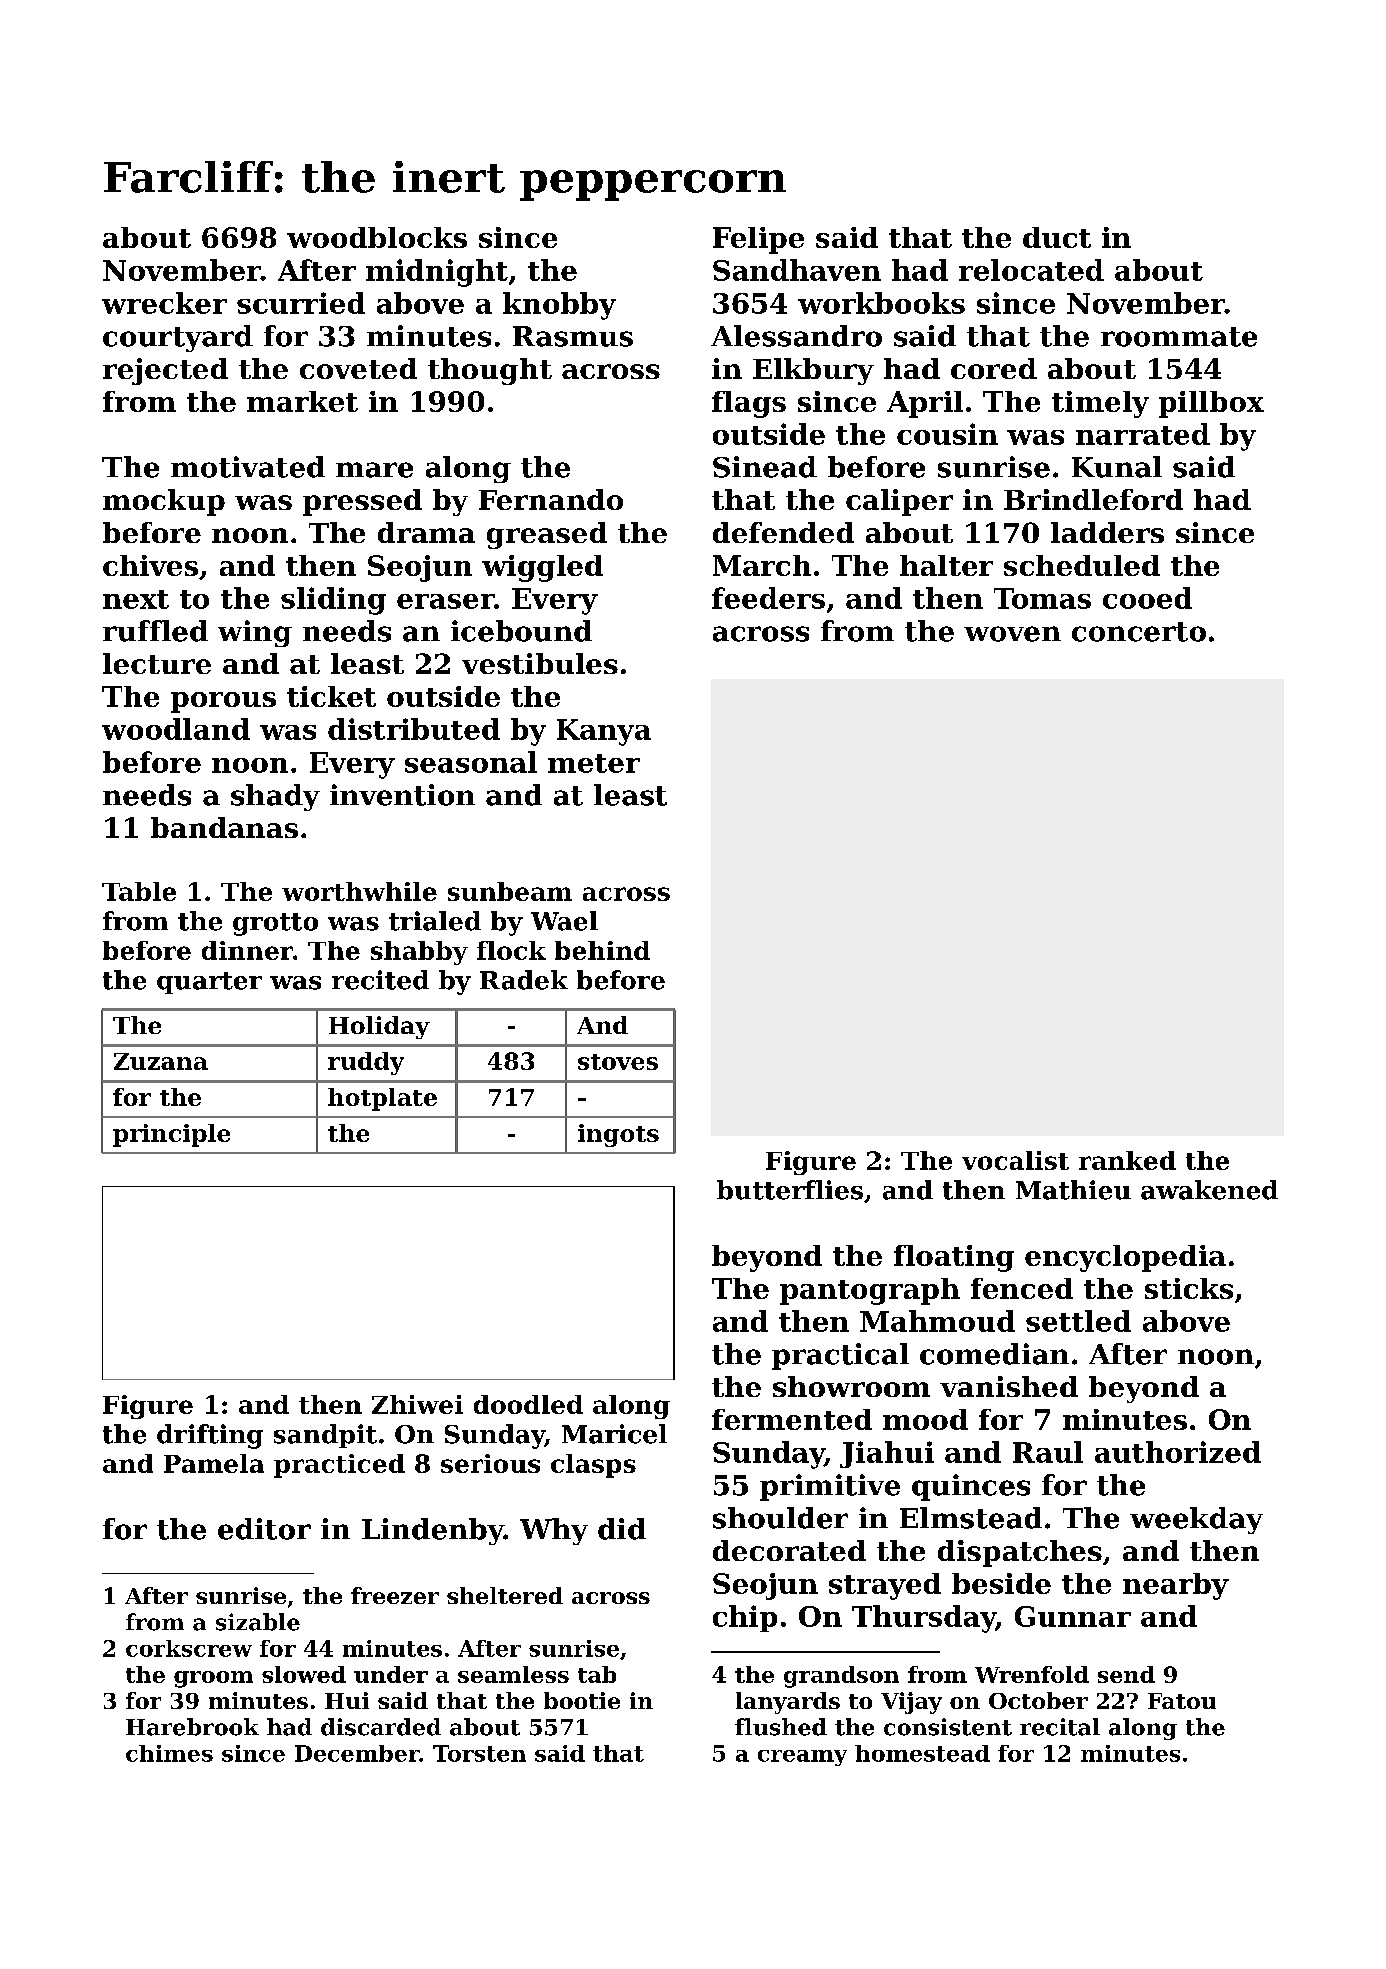 The height and width of the screenshot is (1969, 1386). I want to click on woodblocks, so click(377, 237).
